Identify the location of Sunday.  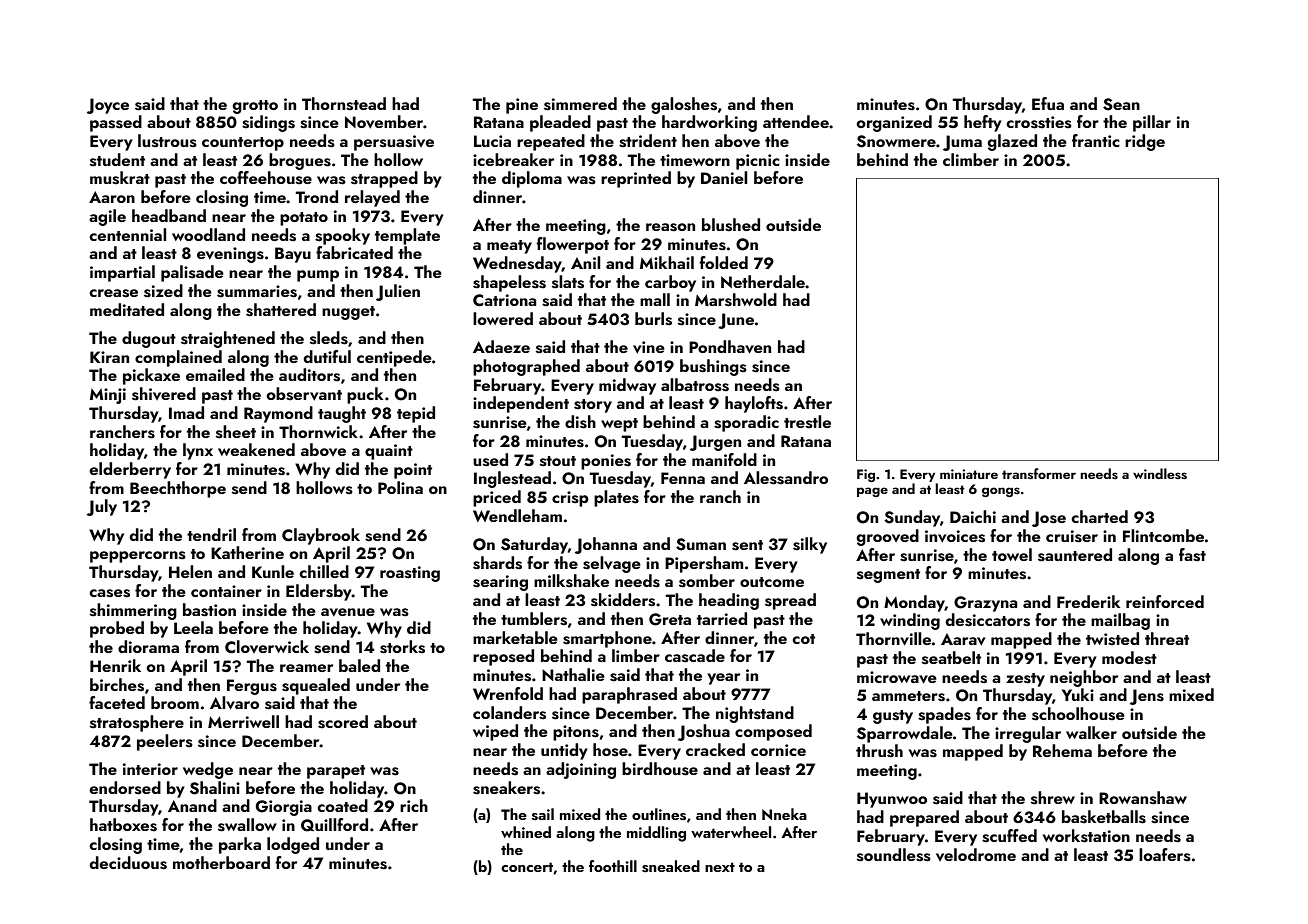
(912, 518).
